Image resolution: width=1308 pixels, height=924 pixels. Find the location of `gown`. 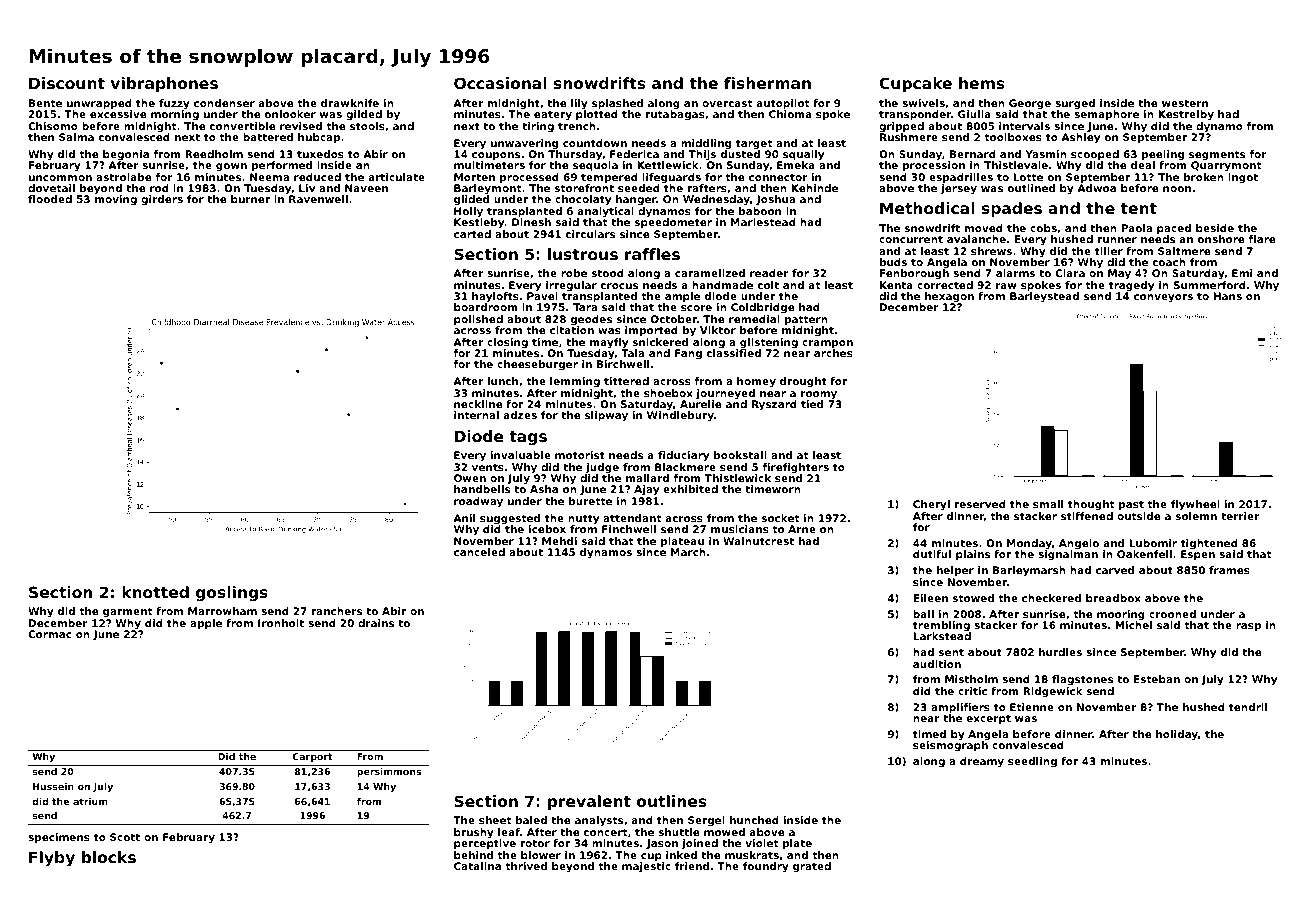

gown is located at coordinates (231, 167).
